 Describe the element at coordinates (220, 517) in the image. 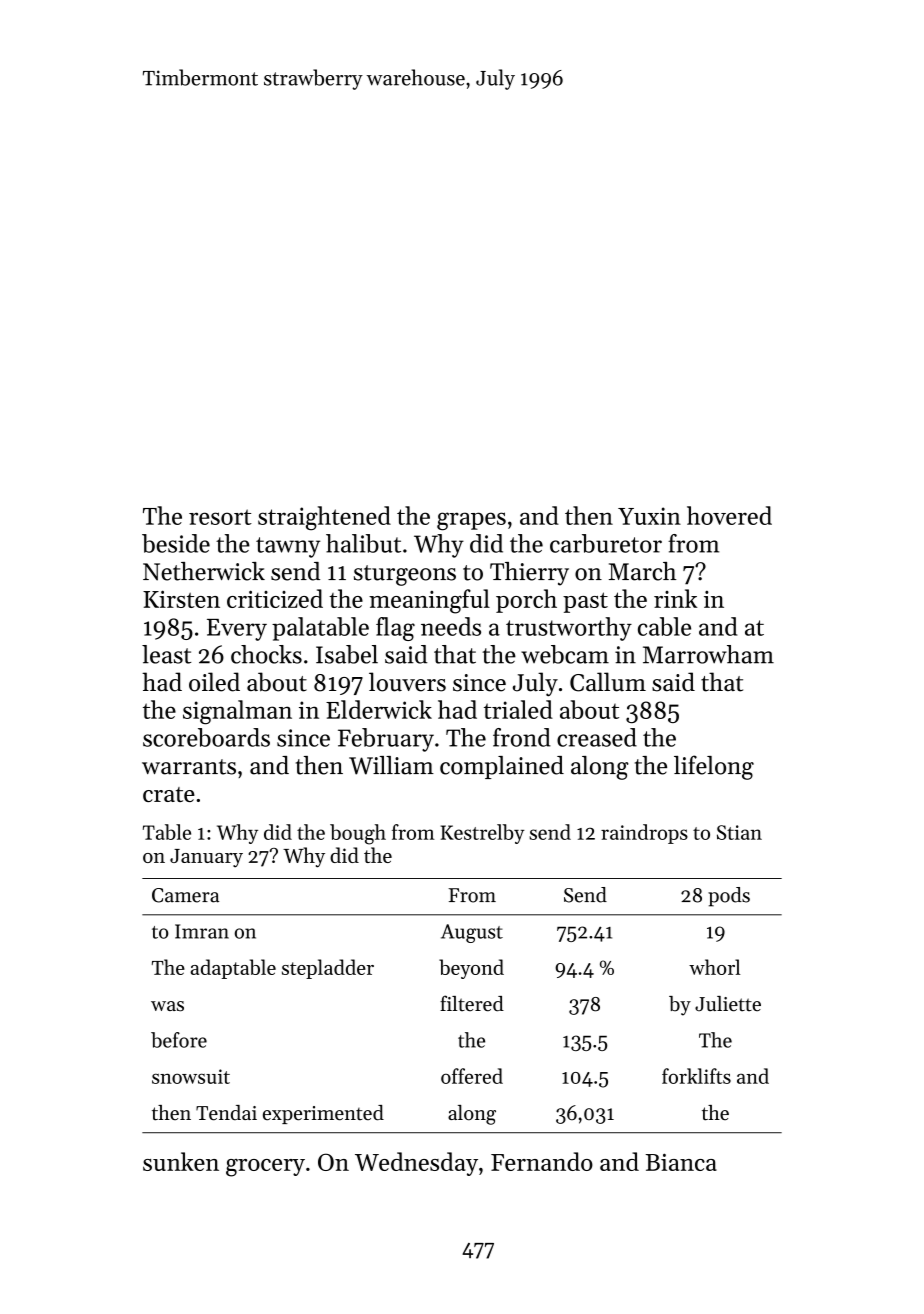

I see `resort` at that location.
